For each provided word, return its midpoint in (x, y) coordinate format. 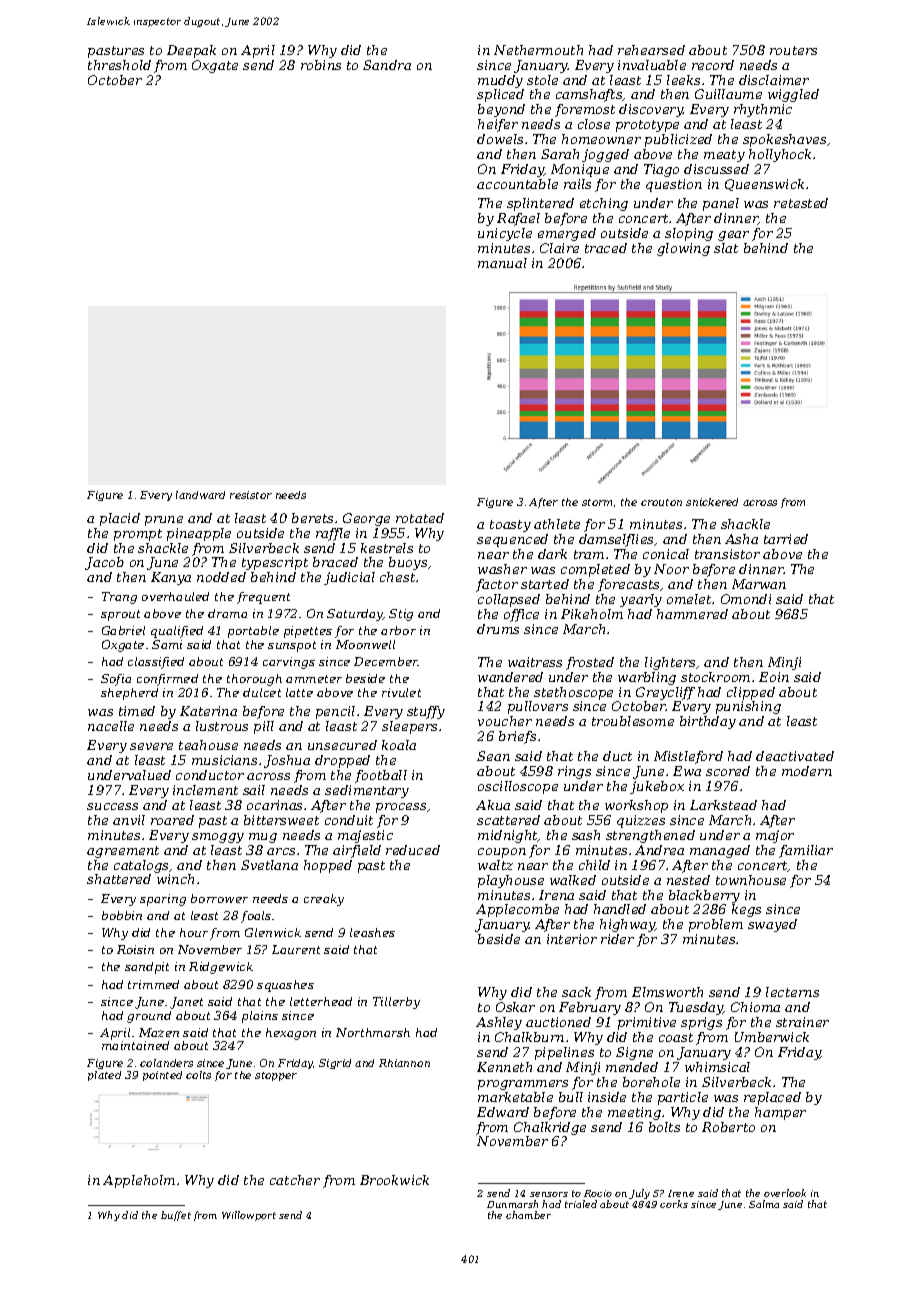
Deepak (191, 51)
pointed (162, 1076)
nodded (221, 577)
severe (151, 746)
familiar (806, 851)
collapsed (509, 600)
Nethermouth (538, 50)
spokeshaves (784, 140)
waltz (495, 865)
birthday (708, 722)
